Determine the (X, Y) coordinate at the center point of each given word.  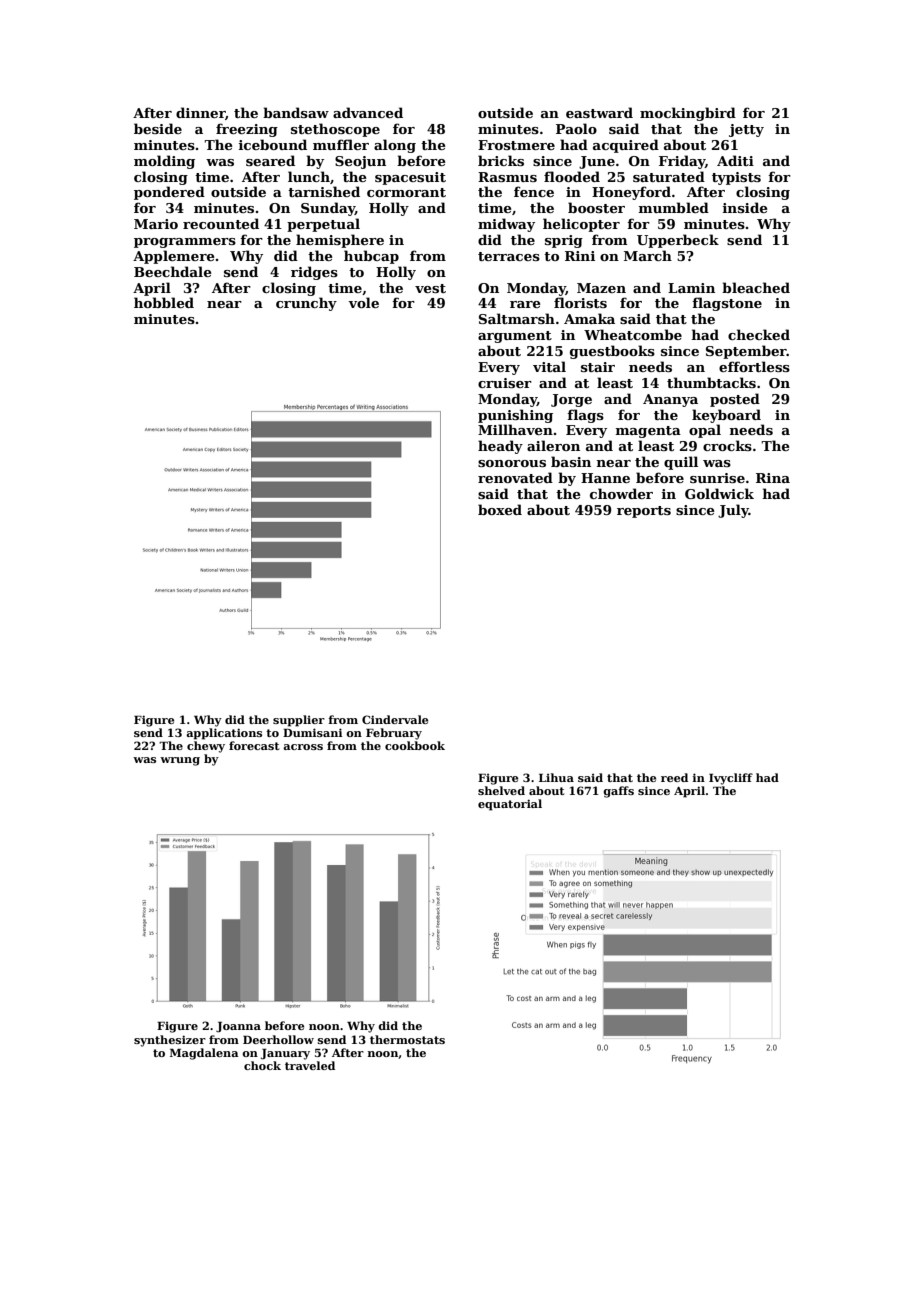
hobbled (164, 302)
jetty (746, 130)
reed (674, 777)
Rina (773, 478)
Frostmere (516, 145)
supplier (299, 721)
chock (262, 1065)
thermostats (407, 1039)
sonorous (512, 463)
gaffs (618, 792)
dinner (201, 113)
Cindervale (395, 719)
